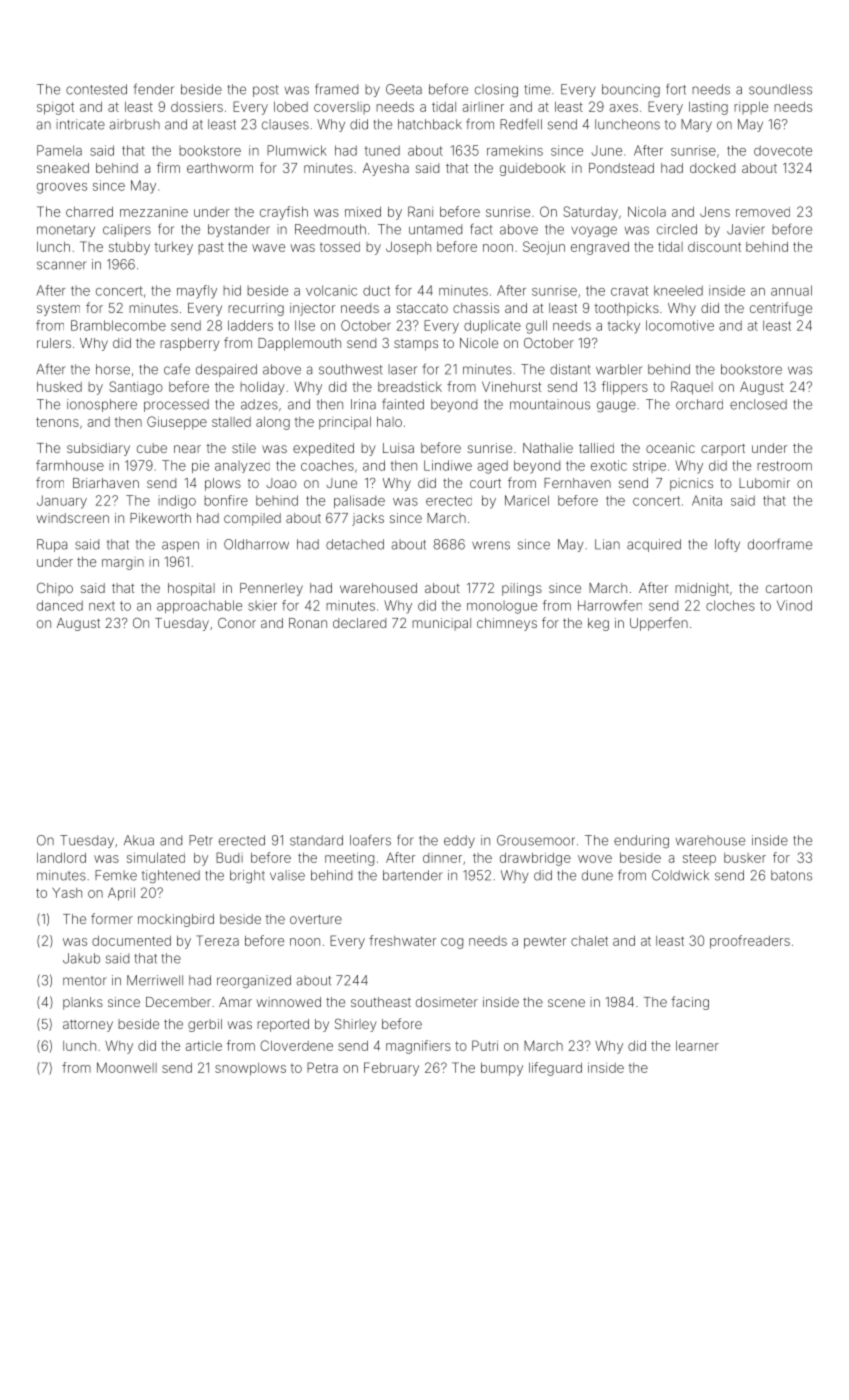 The image size is (849, 1400). I want to click on cog, so click(452, 943).
